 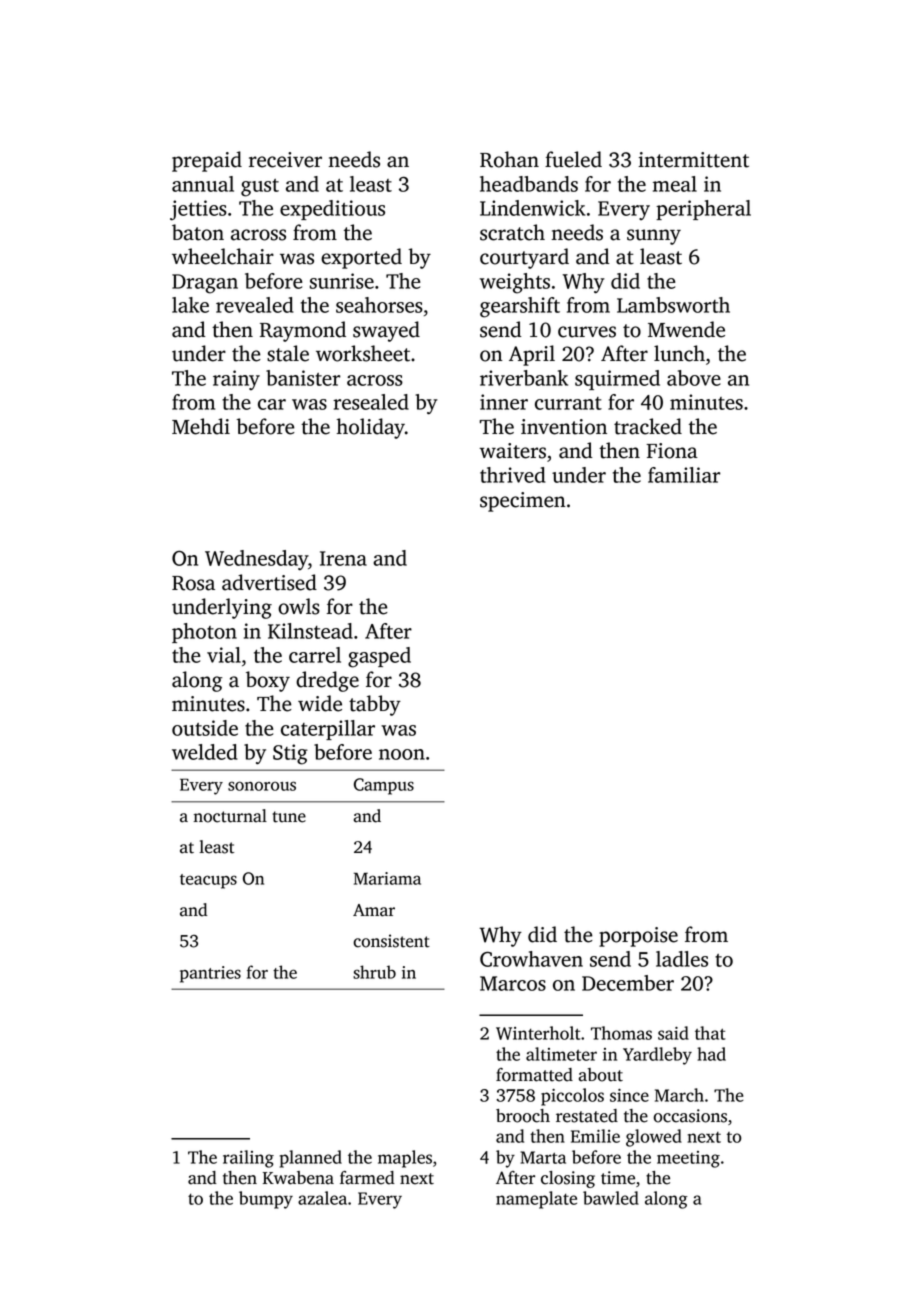 I want to click on Irena, so click(x=343, y=558).
